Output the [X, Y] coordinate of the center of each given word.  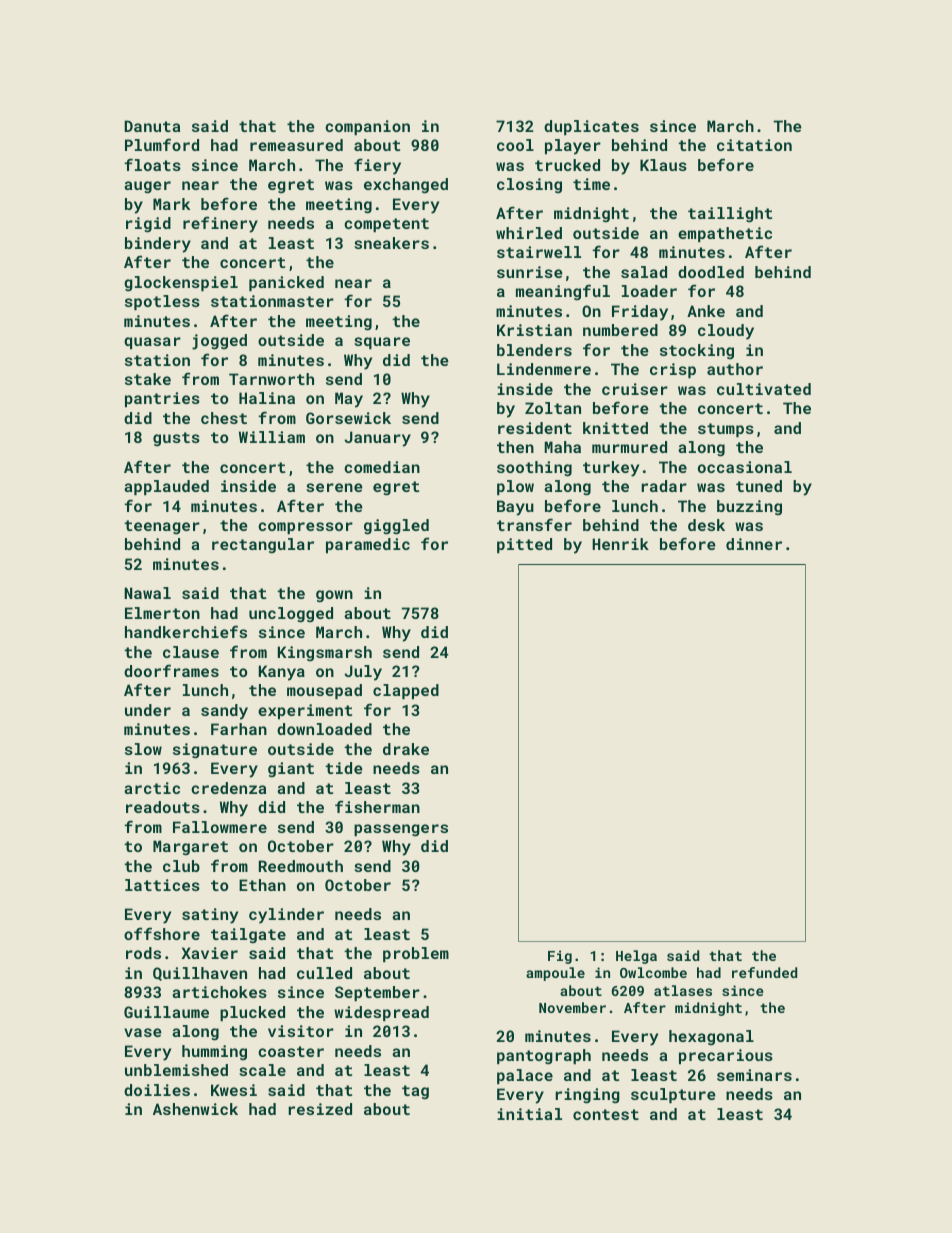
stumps [726, 430]
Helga [636, 957]
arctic [152, 788]
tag [415, 1092]
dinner [754, 544]
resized [320, 1109]
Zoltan [553, 408]
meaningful [563, 292]
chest [224, 418]
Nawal [147, 593]
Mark [171, 204]
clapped [406, 691]
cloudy [726, 332]
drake [406, 749]
